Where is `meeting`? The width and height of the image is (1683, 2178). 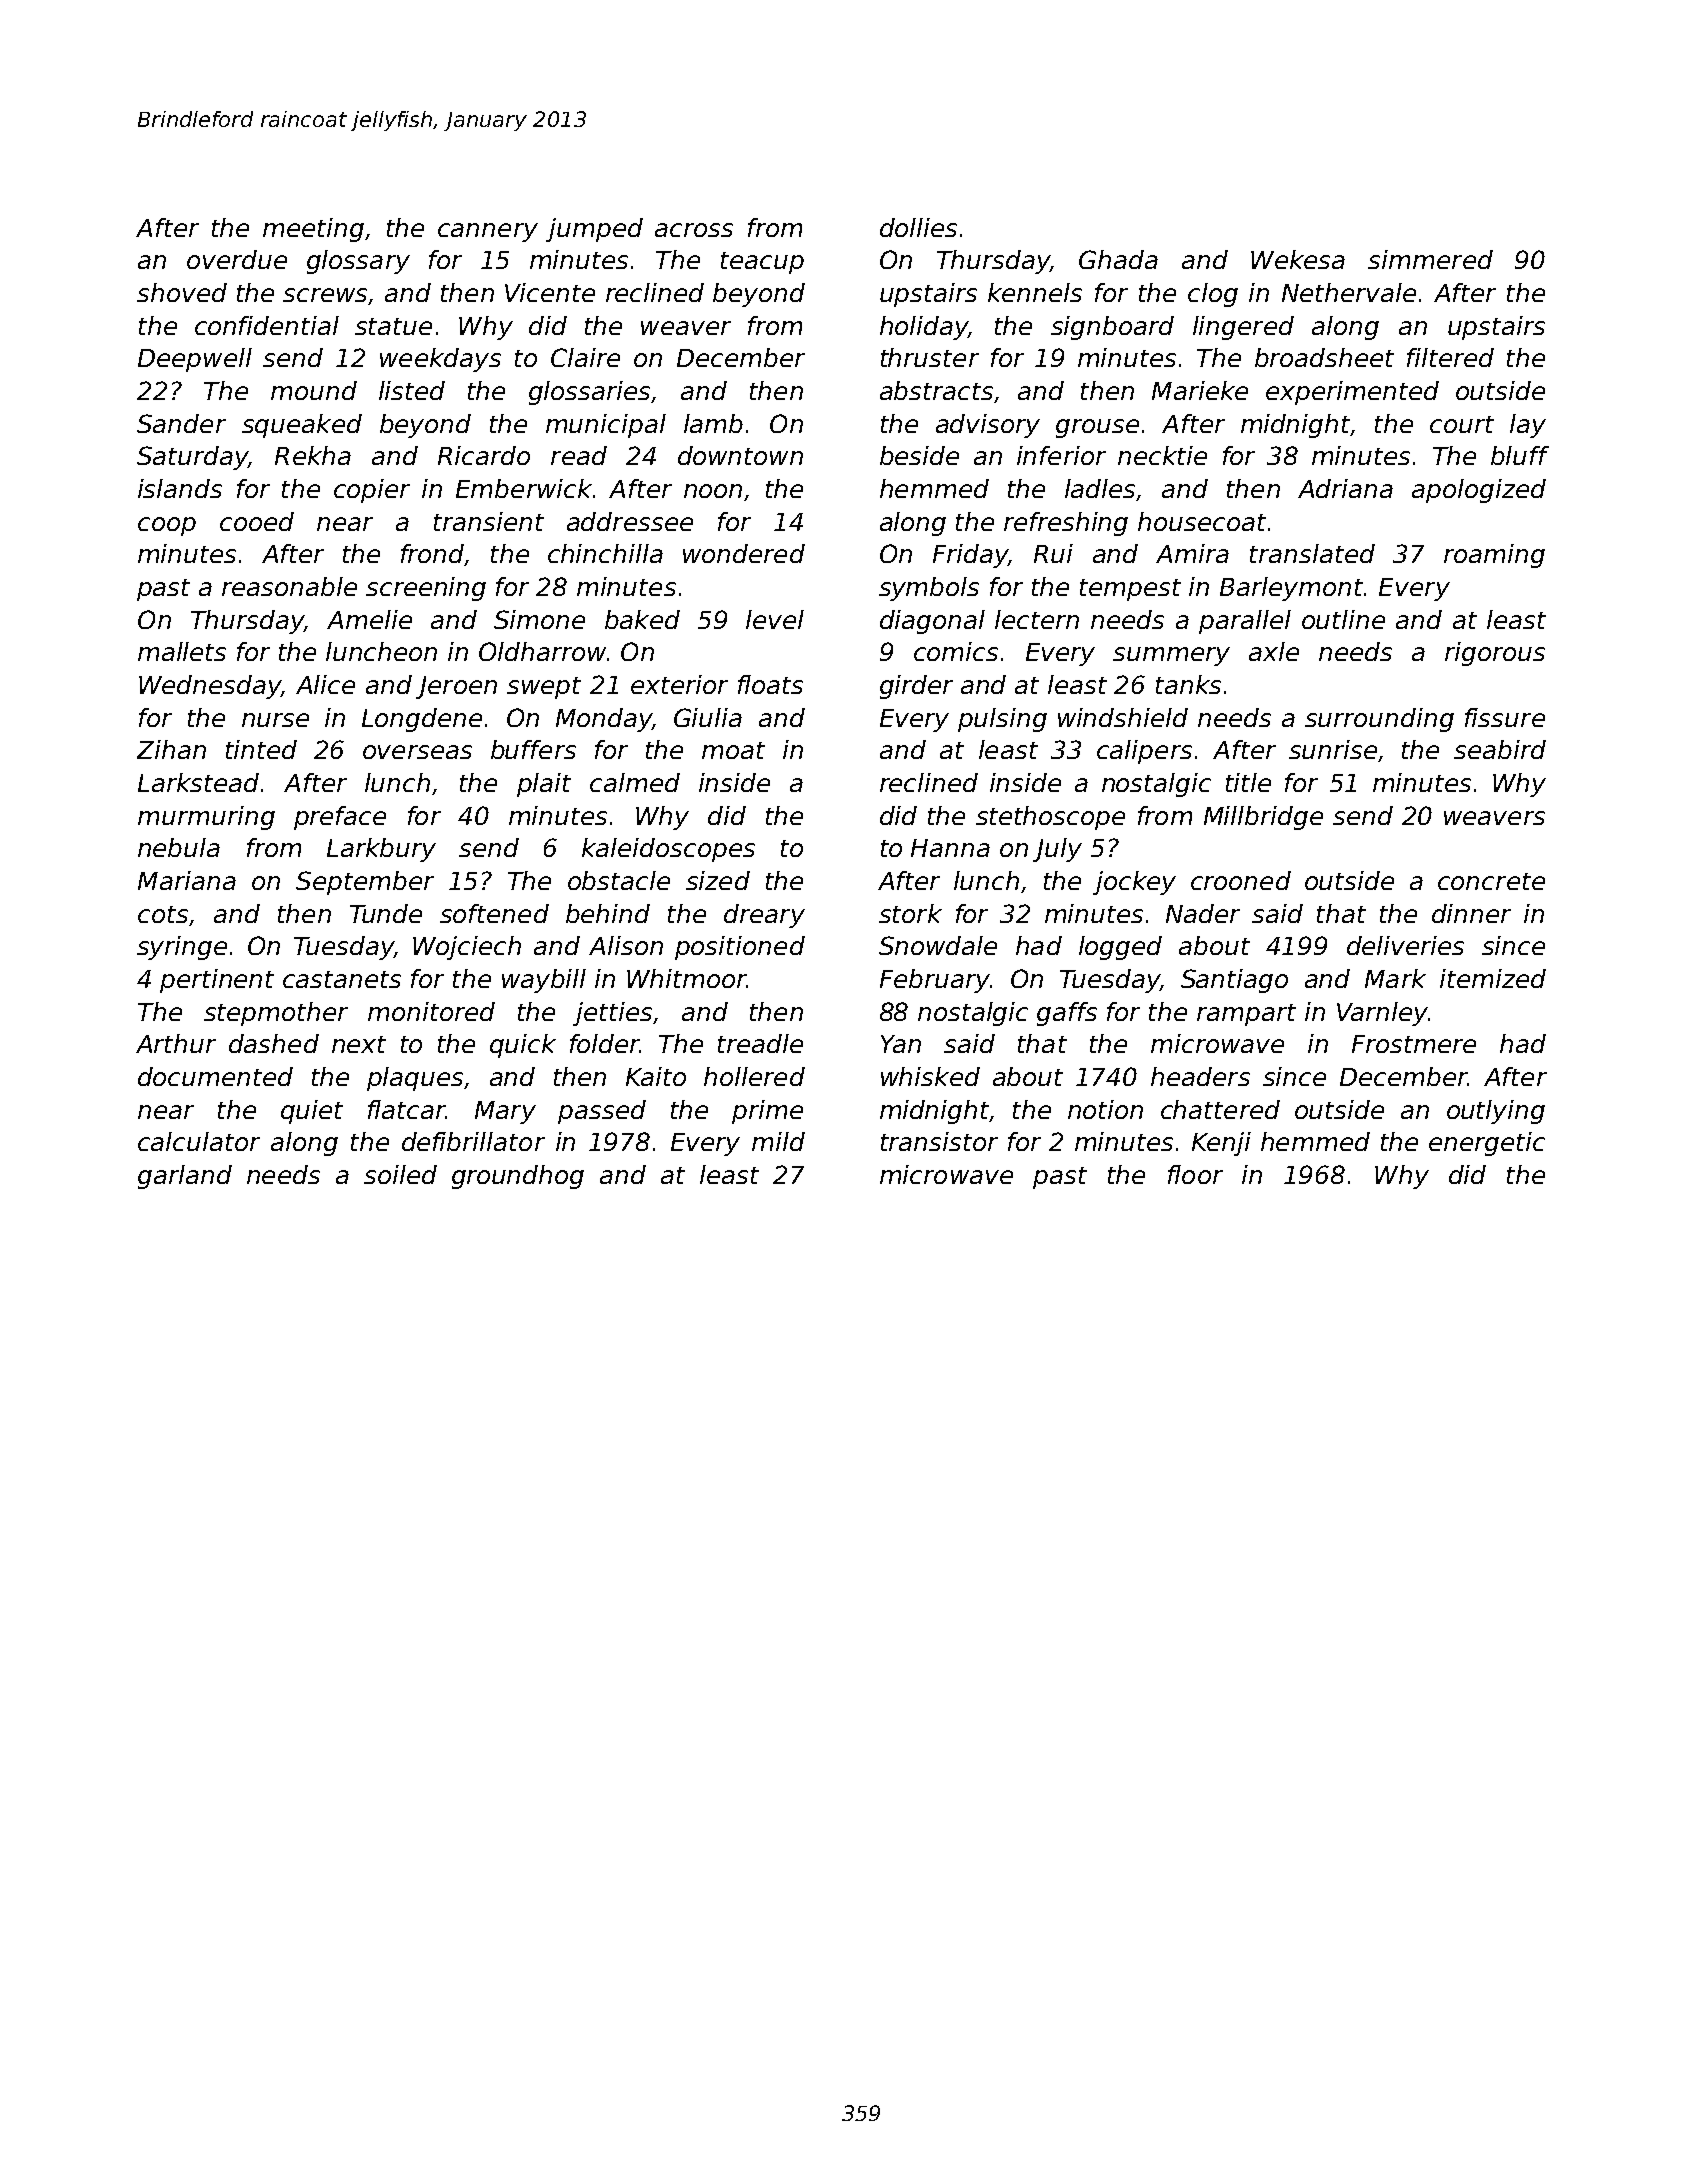 meeting is located at coordinates (313, 230).
